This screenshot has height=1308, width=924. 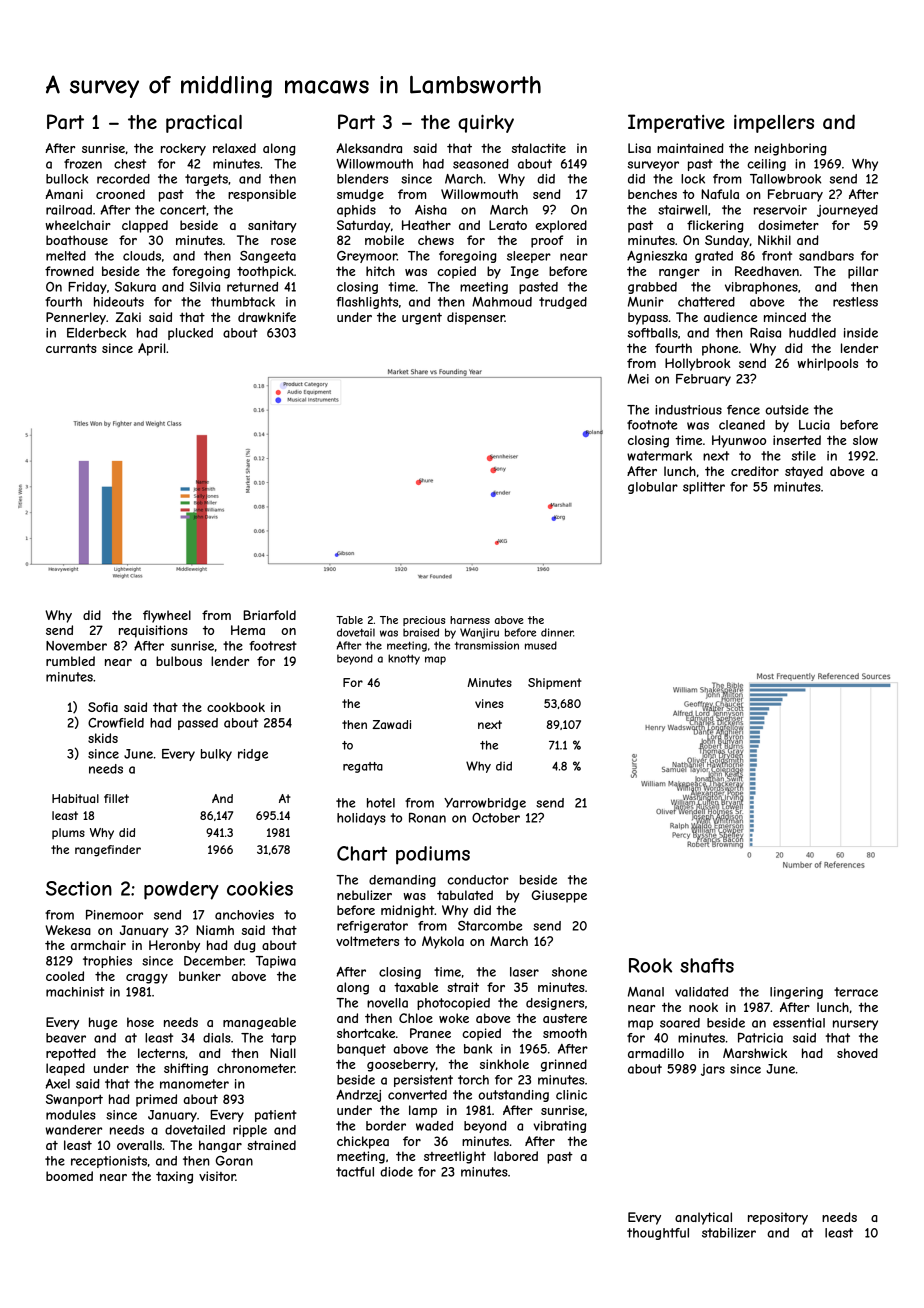 What do you see at coordinates (396, 1172) in the screenshot?
I see `diode` at bounding box center [396, 1172].
